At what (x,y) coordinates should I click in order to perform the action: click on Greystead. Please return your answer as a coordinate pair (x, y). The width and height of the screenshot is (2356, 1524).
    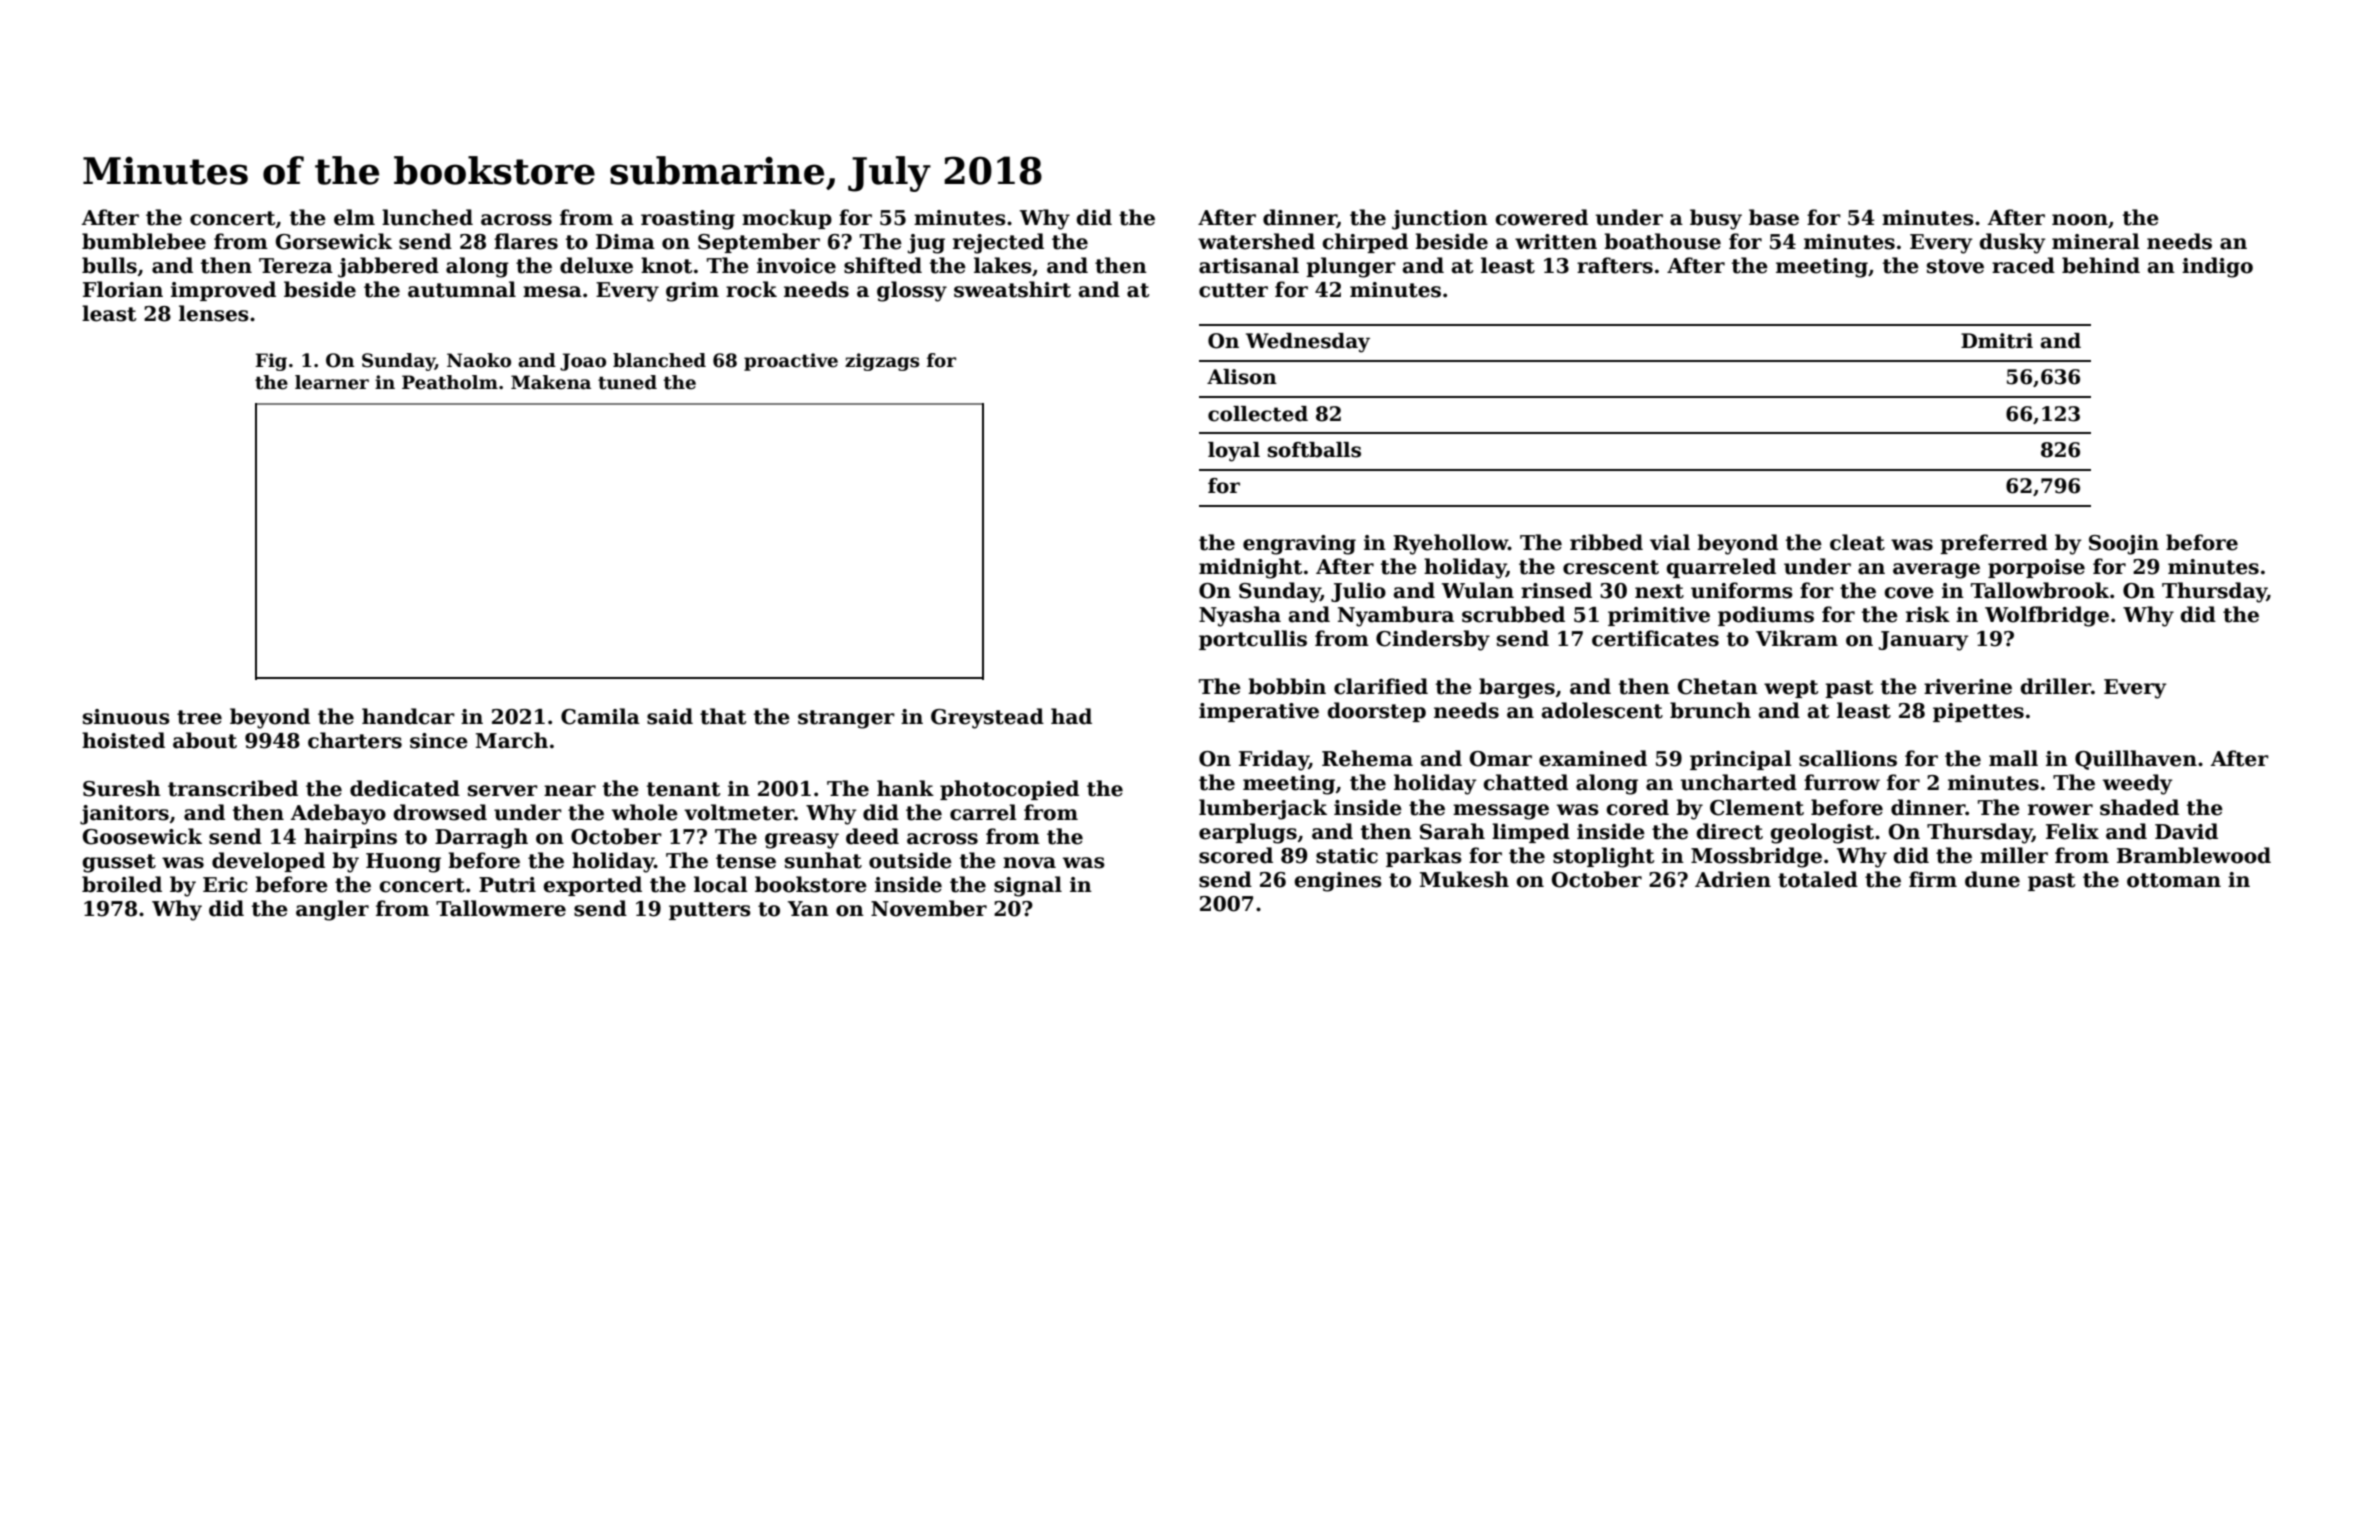
    Looking at the image, I should click on (987, 718).
